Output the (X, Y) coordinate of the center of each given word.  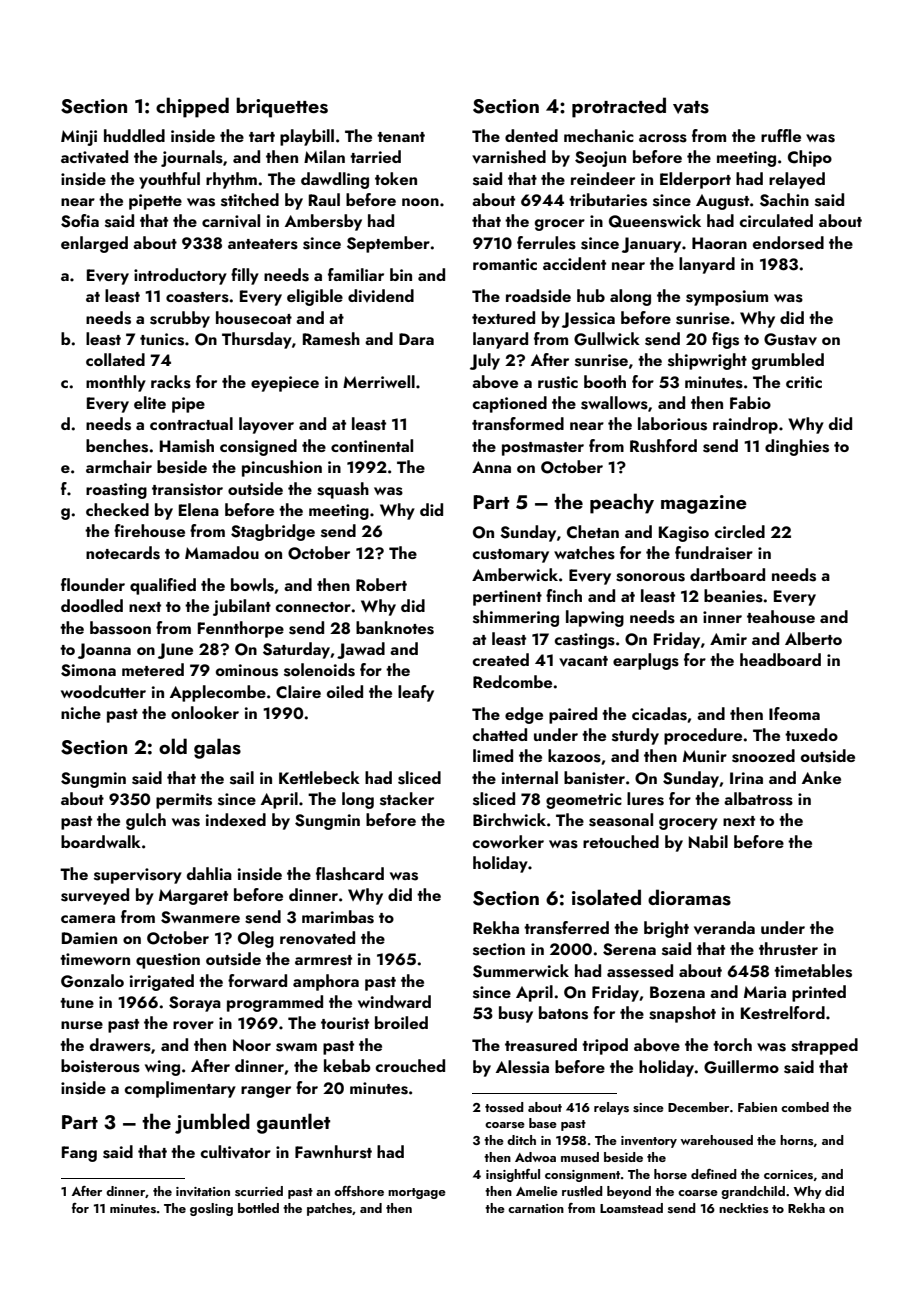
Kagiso (684, 534)
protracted (619, 107)
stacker (407, 799)
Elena (199, 509)
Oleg (256, 939)
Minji (79, 138)
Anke (821, 777)
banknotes (395, 628)
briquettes (282, 107)
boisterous (100, 1066)
